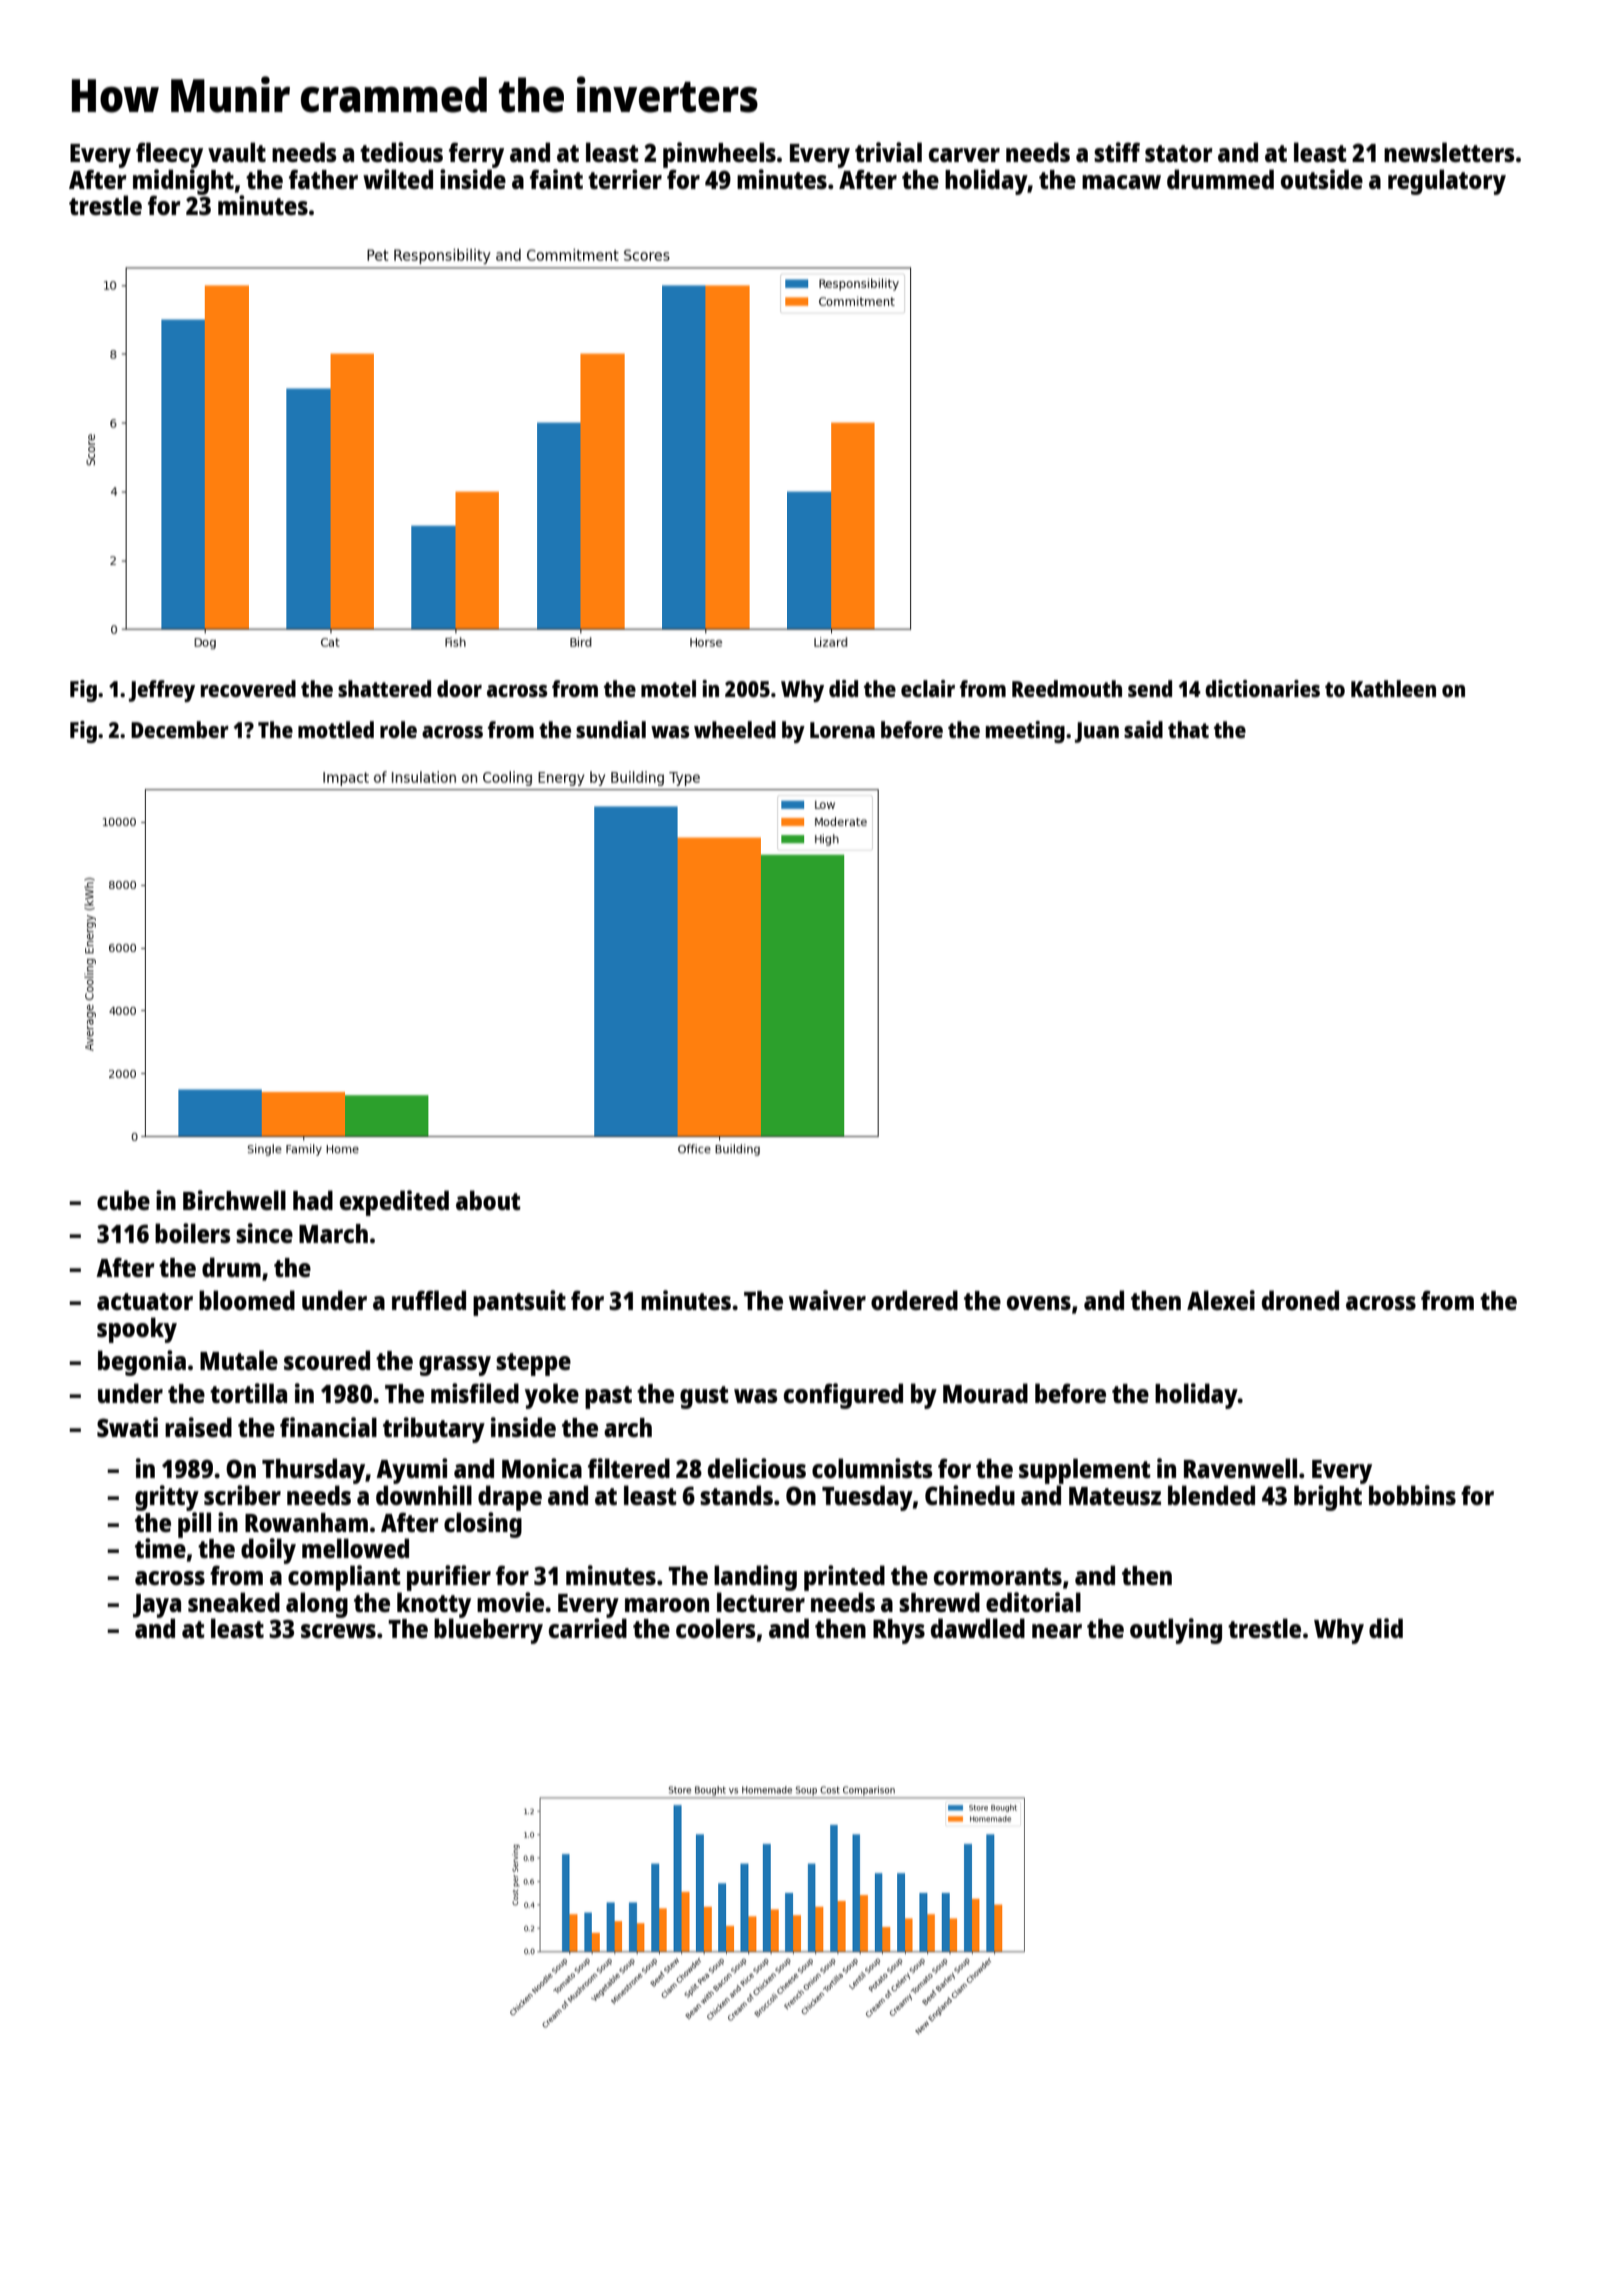 The width and height of the screenshot is (1620, 2292). Describe the element at coordinates (1393, 688) in the screenshot. I see `Kathleen` at that location.
